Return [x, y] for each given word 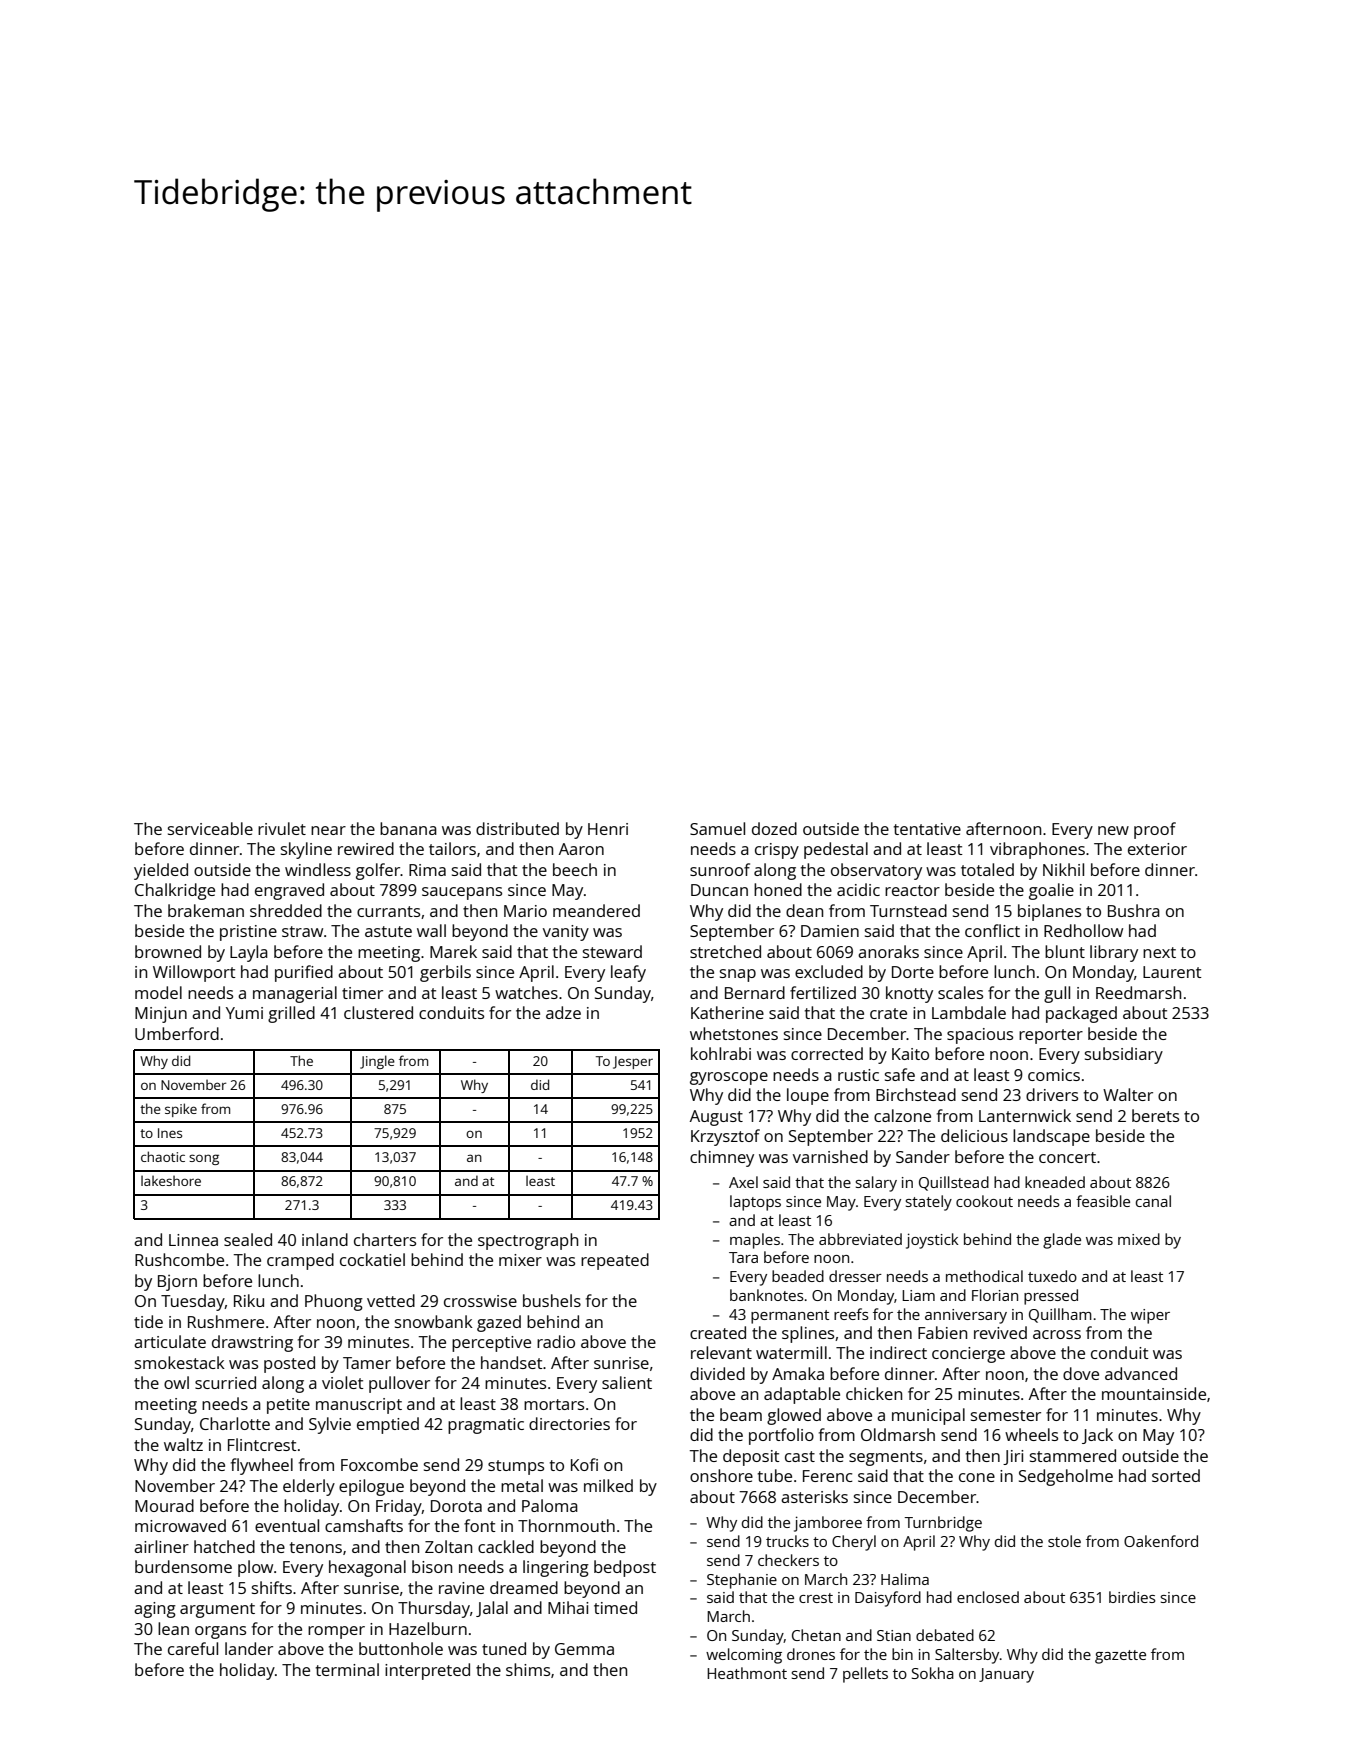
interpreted [427, 1671]
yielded [161, 871]
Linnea [193, 1240]
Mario [525, 911]
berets [1155, 1115]
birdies [1132, 1597]
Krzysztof [725, 1137]
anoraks [888, 951]
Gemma [584, 1649]
